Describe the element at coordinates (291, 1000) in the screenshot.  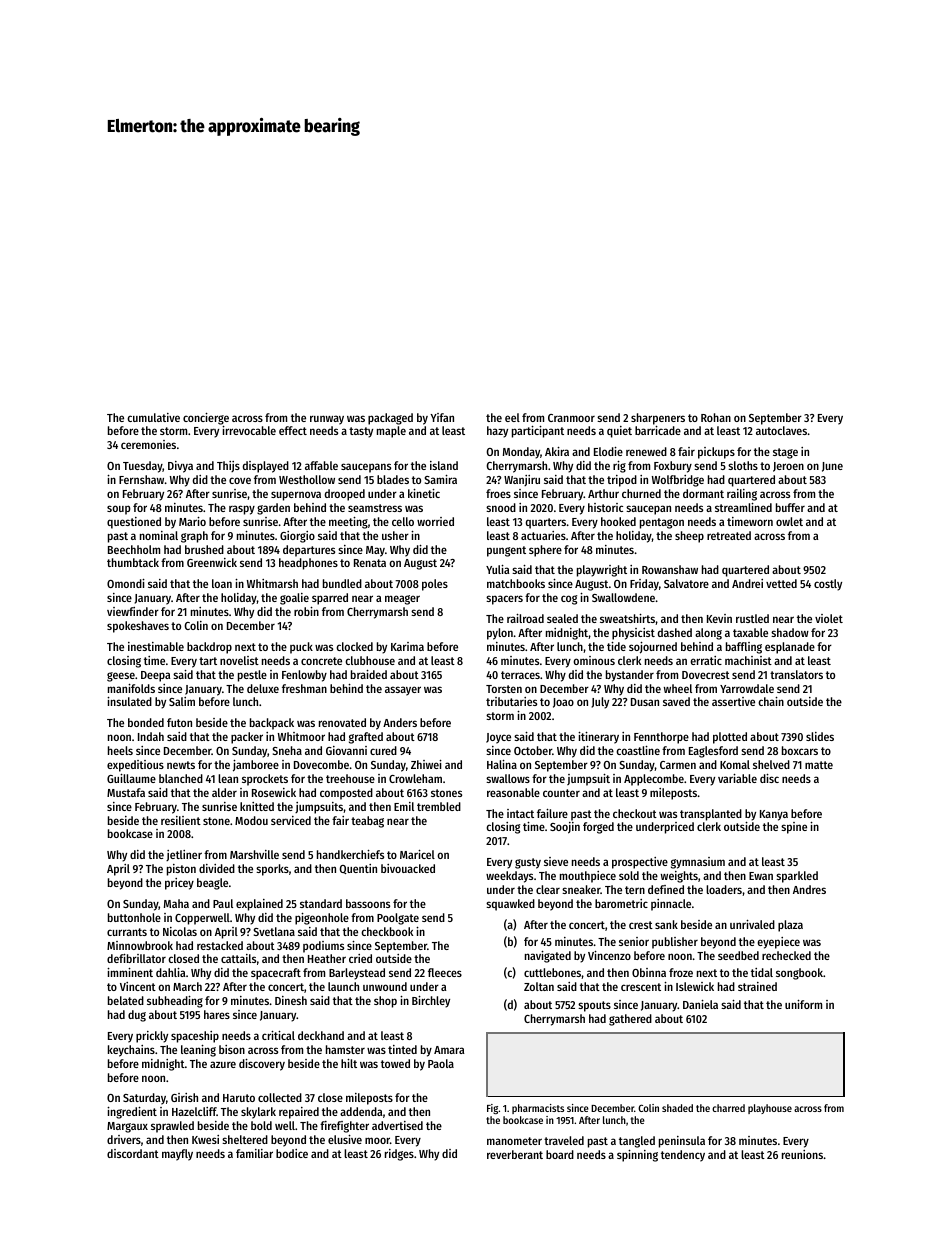
I see `Dinesh` at that location.
